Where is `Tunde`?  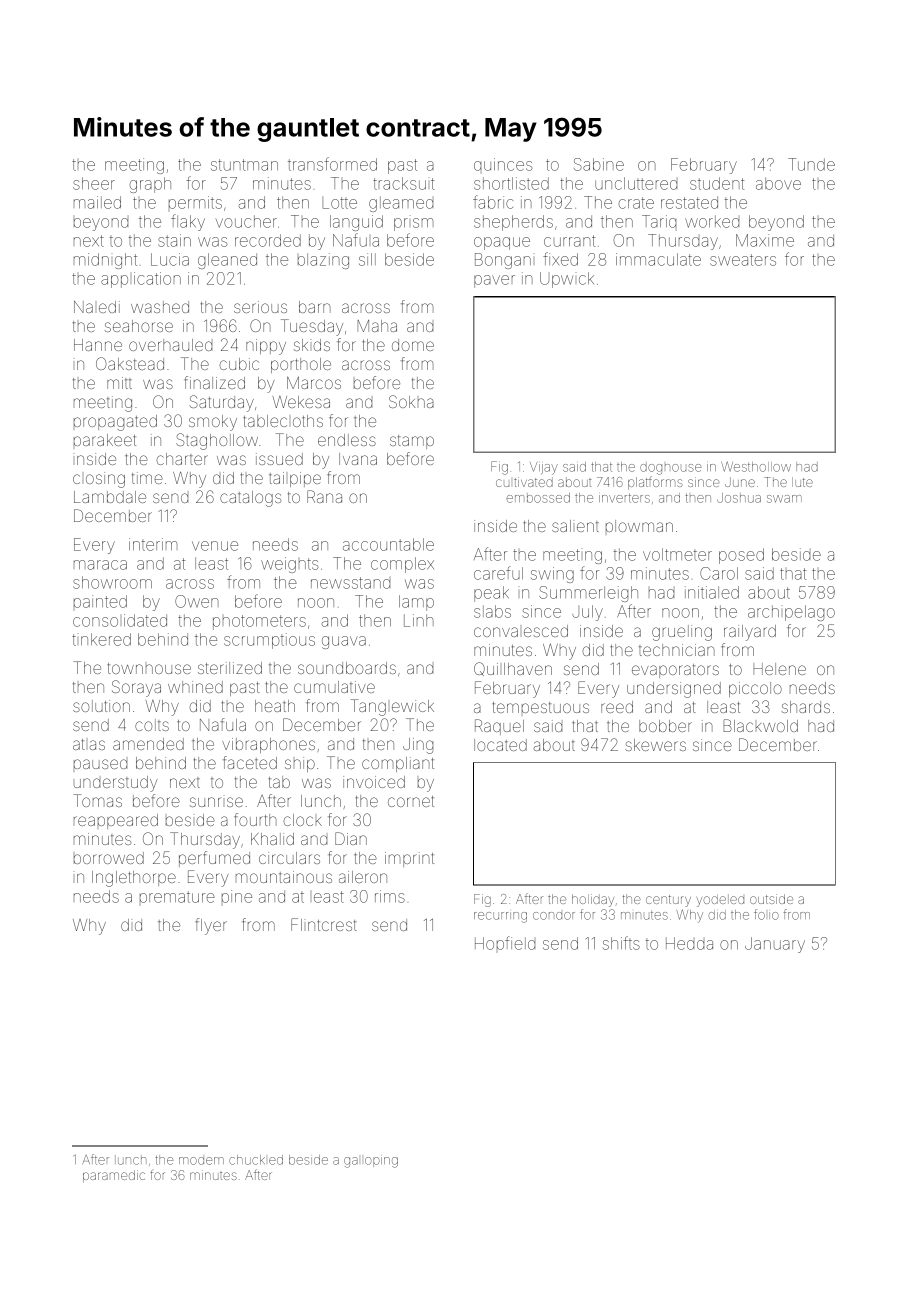 Tunde is located at coordinates (811, 164).
